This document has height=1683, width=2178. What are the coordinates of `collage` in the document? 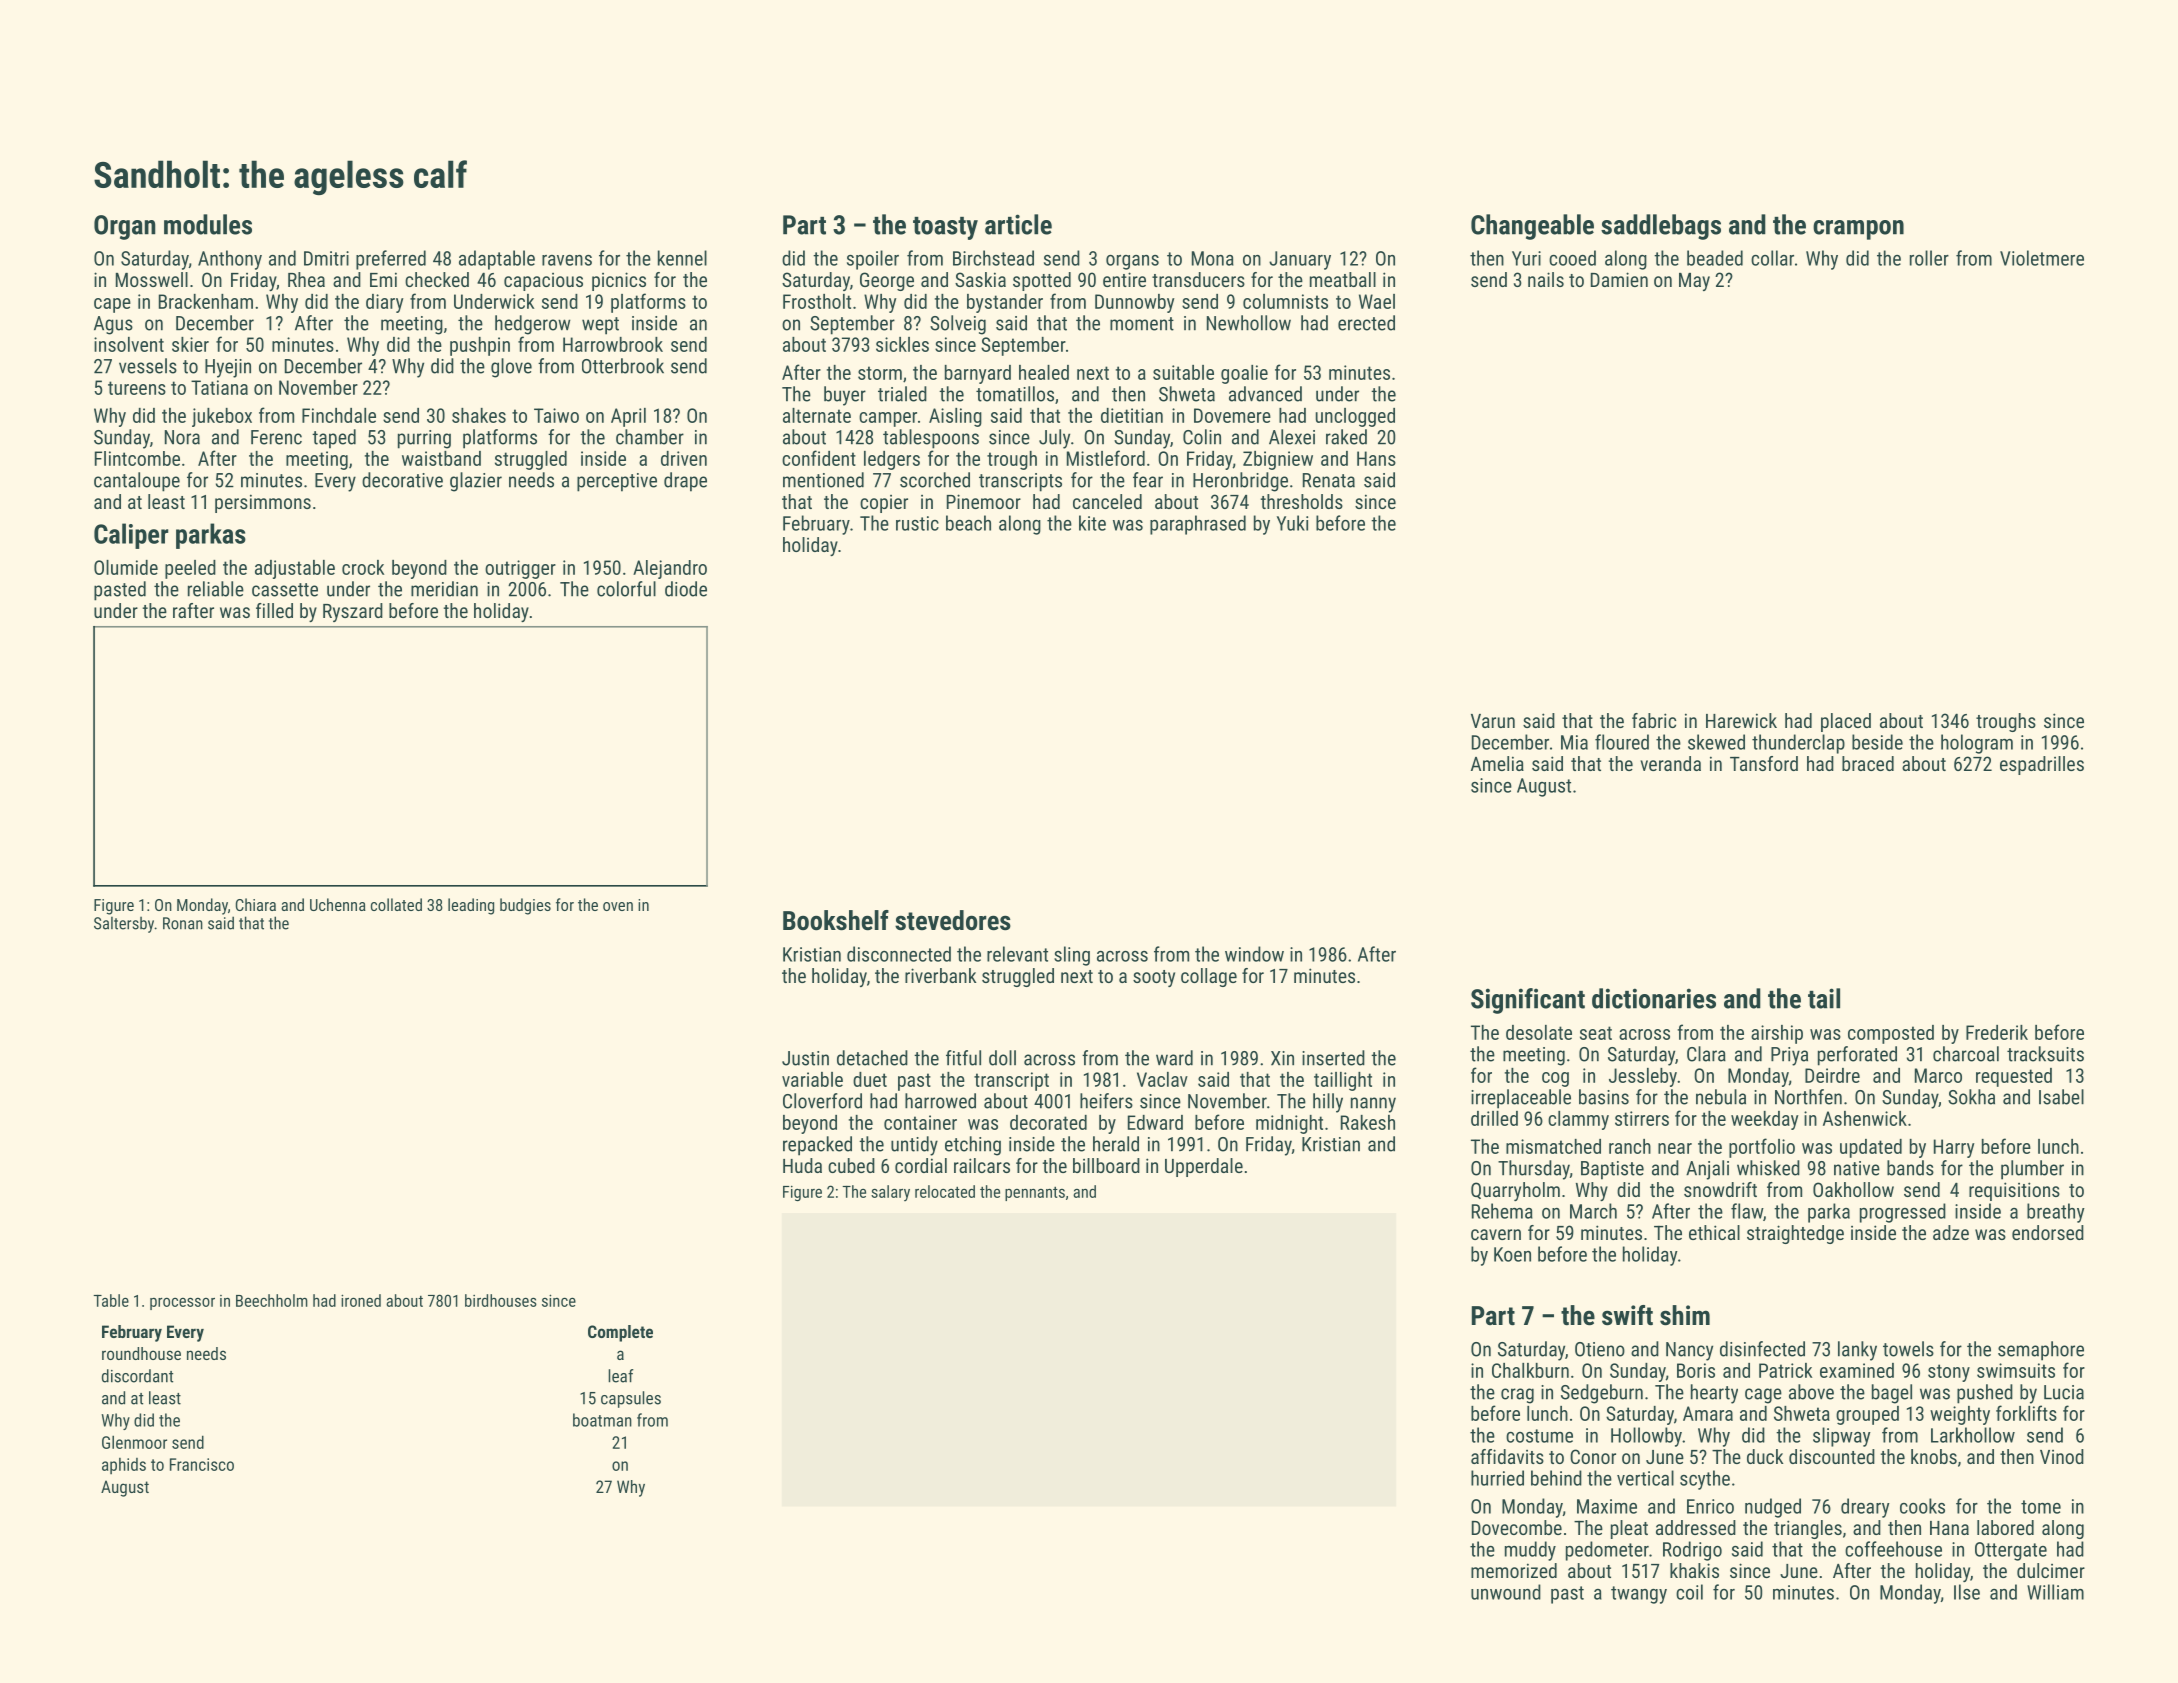 It's located at (1209, 977).
